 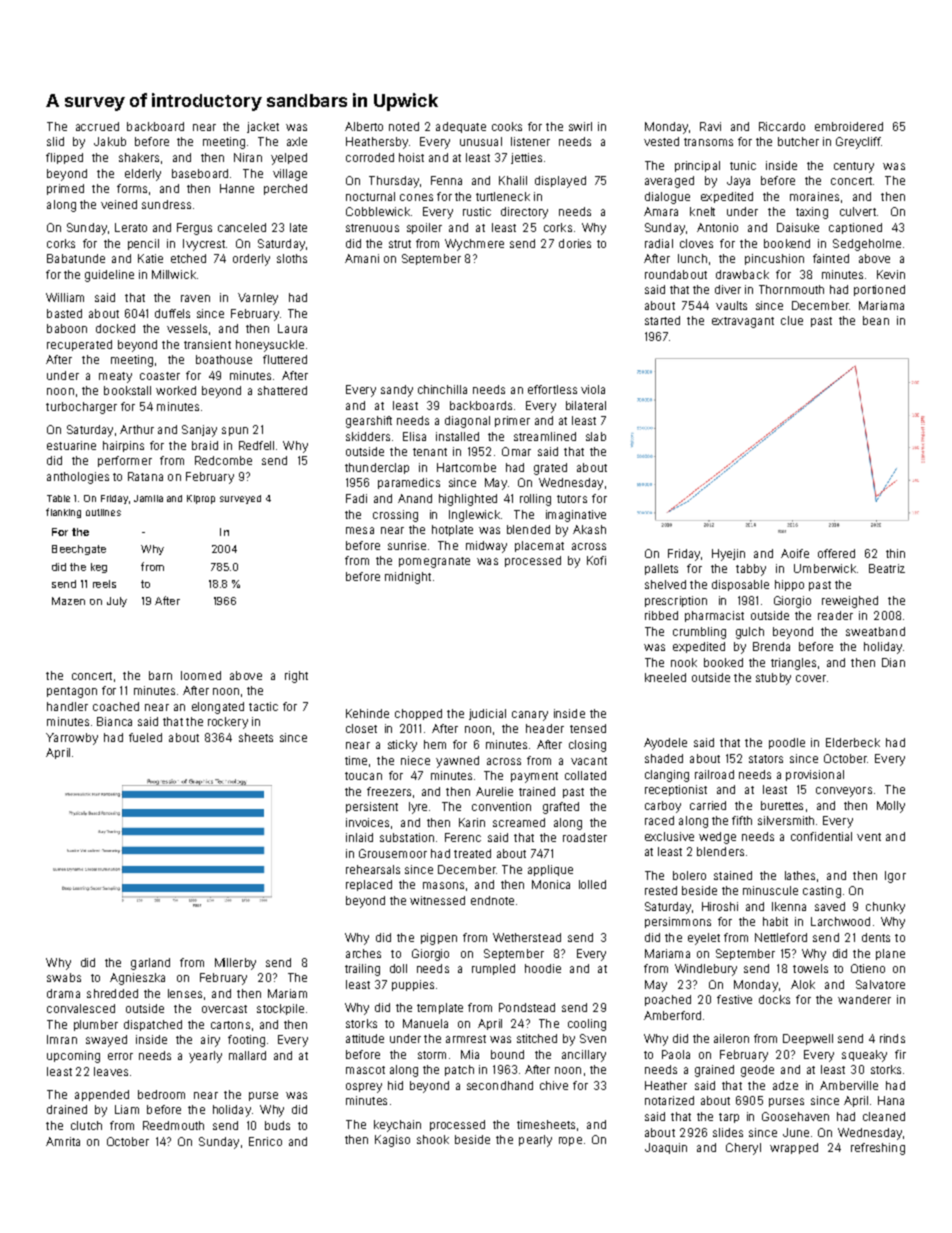 I want to click on reels, so click(x=104, y=584).
